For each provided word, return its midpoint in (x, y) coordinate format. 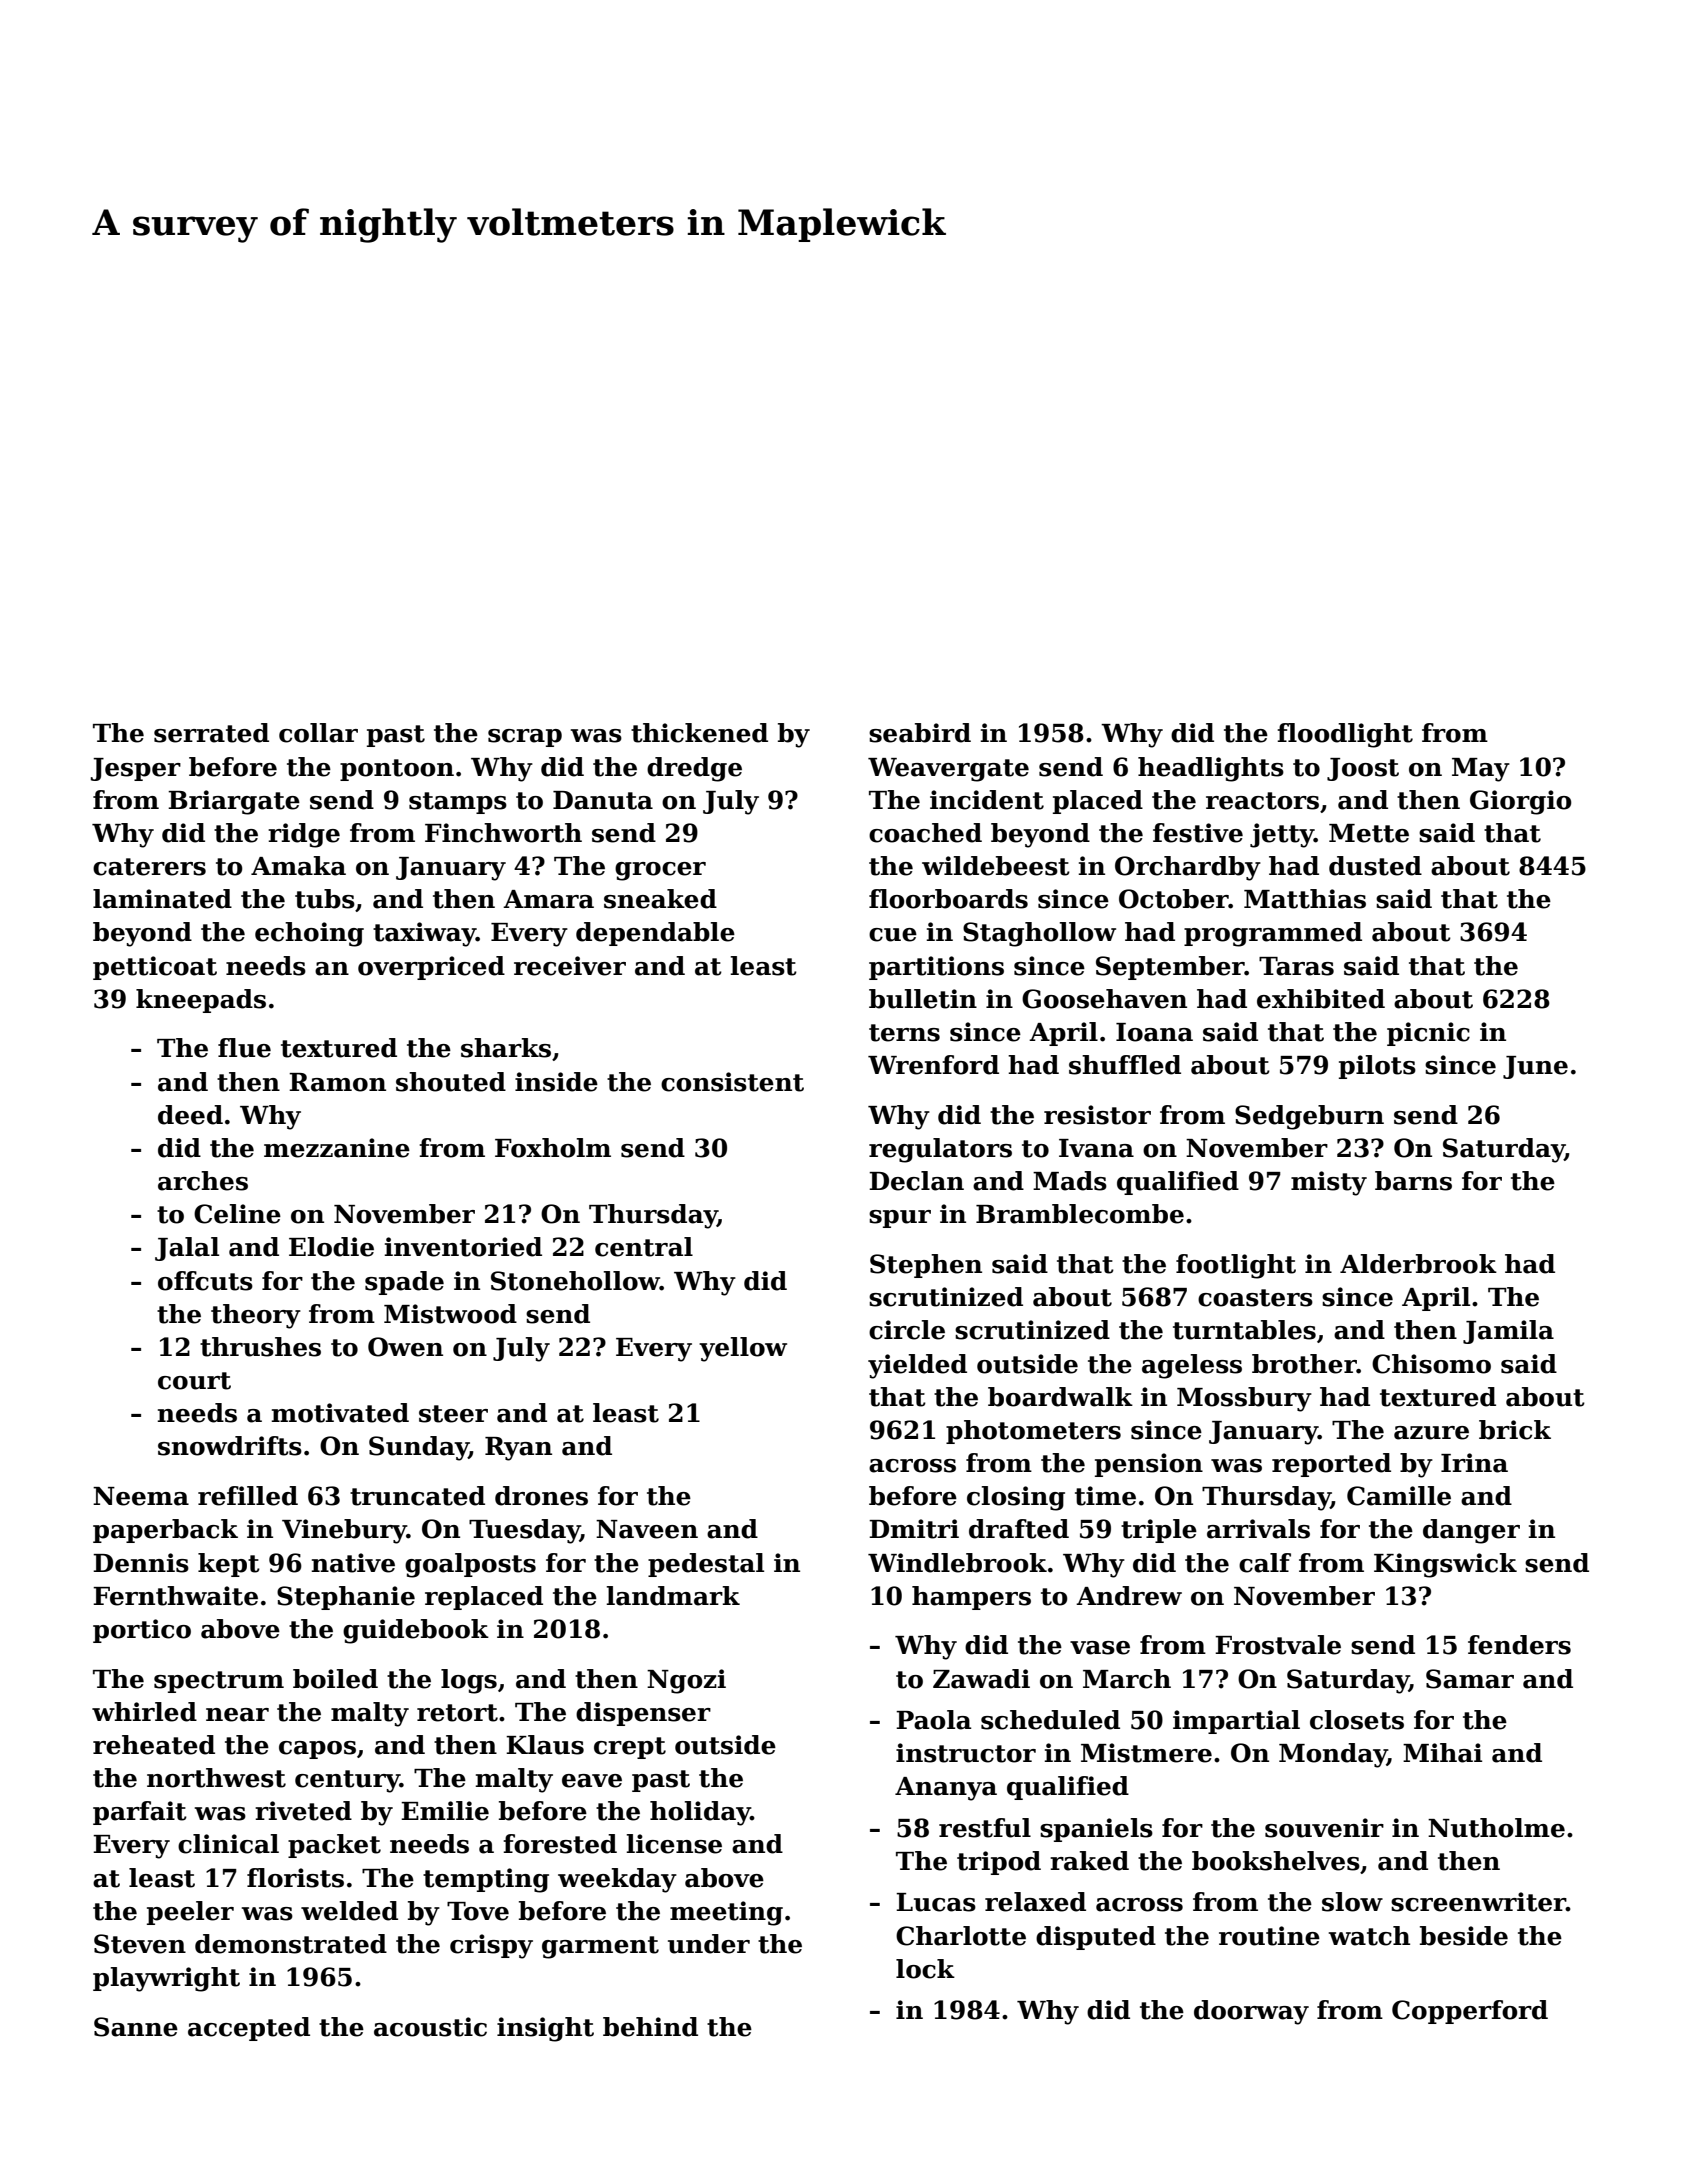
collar (318, 733)
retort (457, 1713)
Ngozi (686, 1681)
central (644, 1247)
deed (190, 1115)
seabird (920, 733)
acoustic (430, 2027)
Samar (1470, 1679)
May (1481, 770)
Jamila (1508, 1332)
